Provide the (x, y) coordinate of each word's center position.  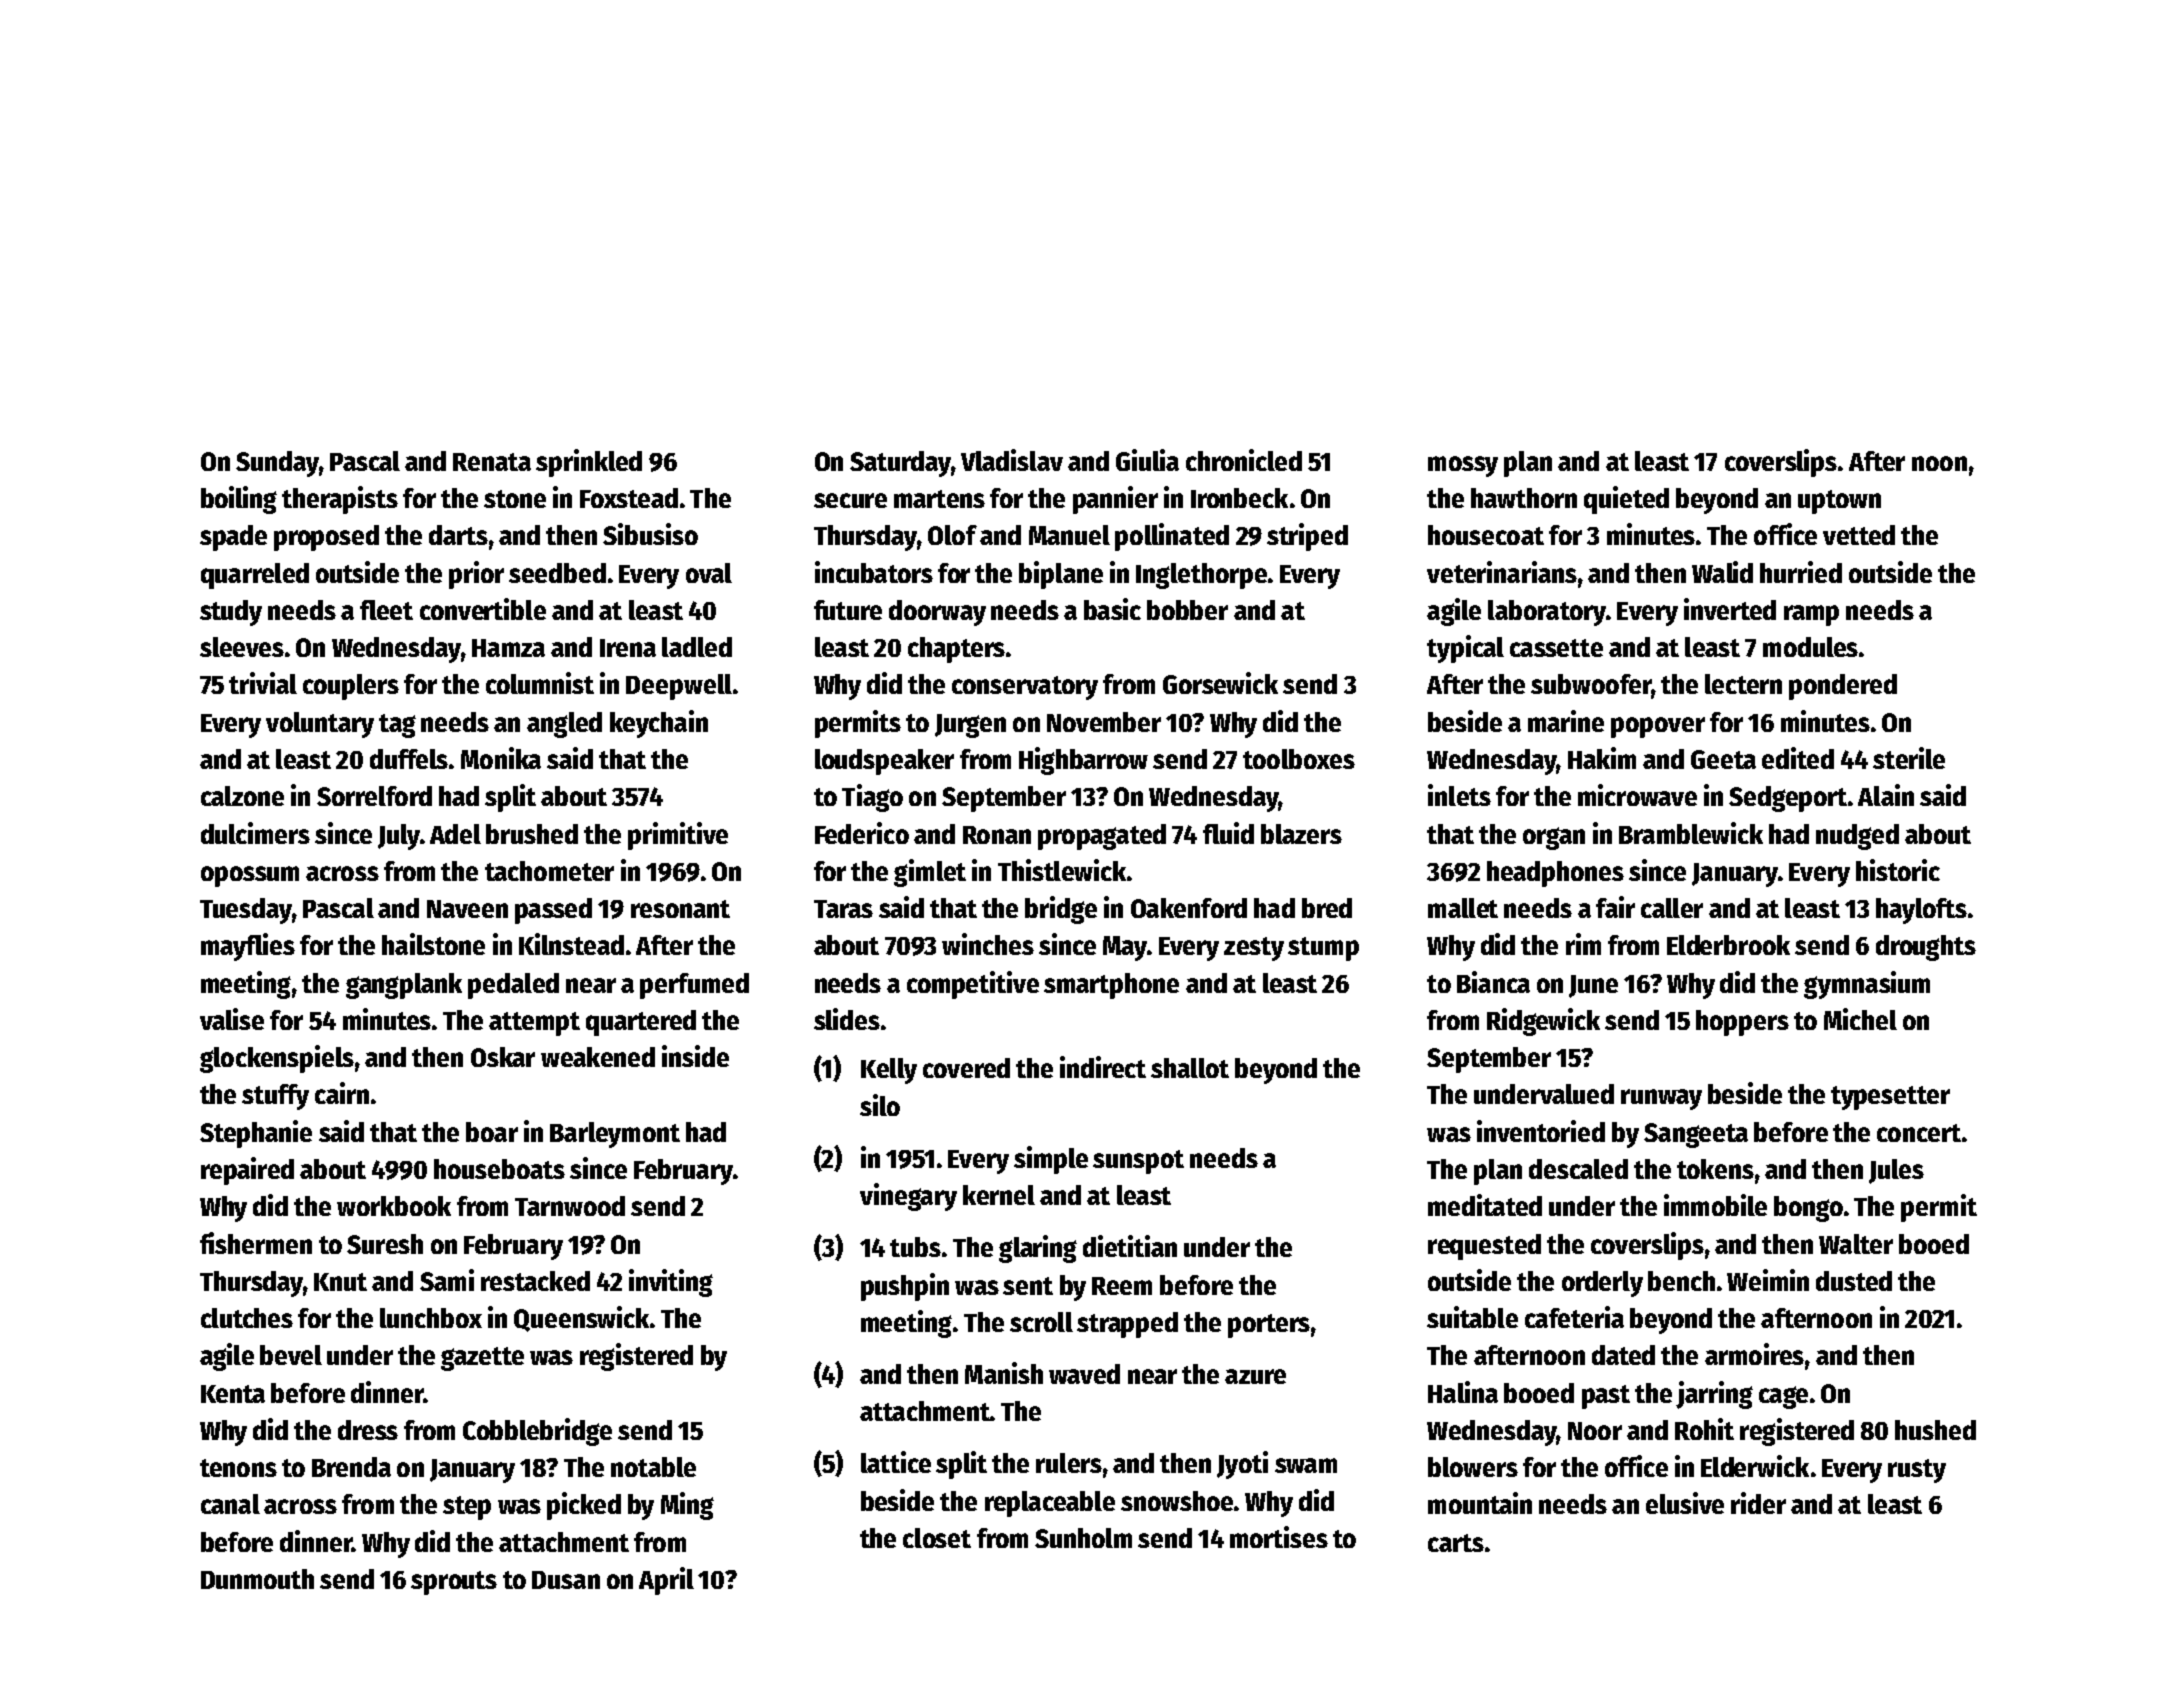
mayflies (248, 947)
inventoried (1541, 1131)
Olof (952, 535)
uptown (1839, 502)
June (1593, 986)
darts (458, 535)
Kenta (233, 1394)
